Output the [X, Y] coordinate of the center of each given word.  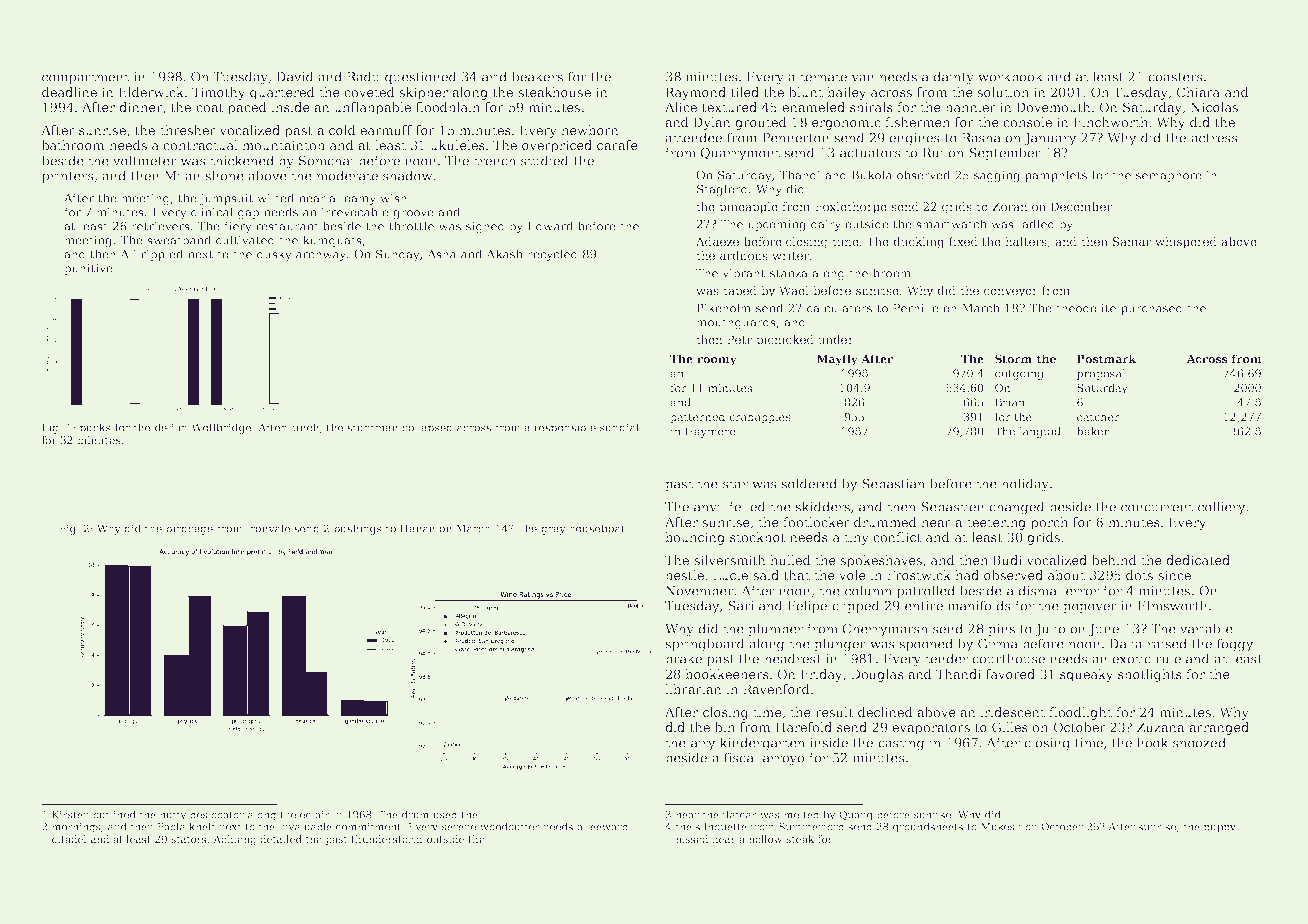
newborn [590, 130]
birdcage [189, 529]
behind [1114, 560]
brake [683, 658]
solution [1003, 92]
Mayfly [837, 360]
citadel [69, 839]
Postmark [1107, 358]
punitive [88, 269]
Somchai [326, 160]
